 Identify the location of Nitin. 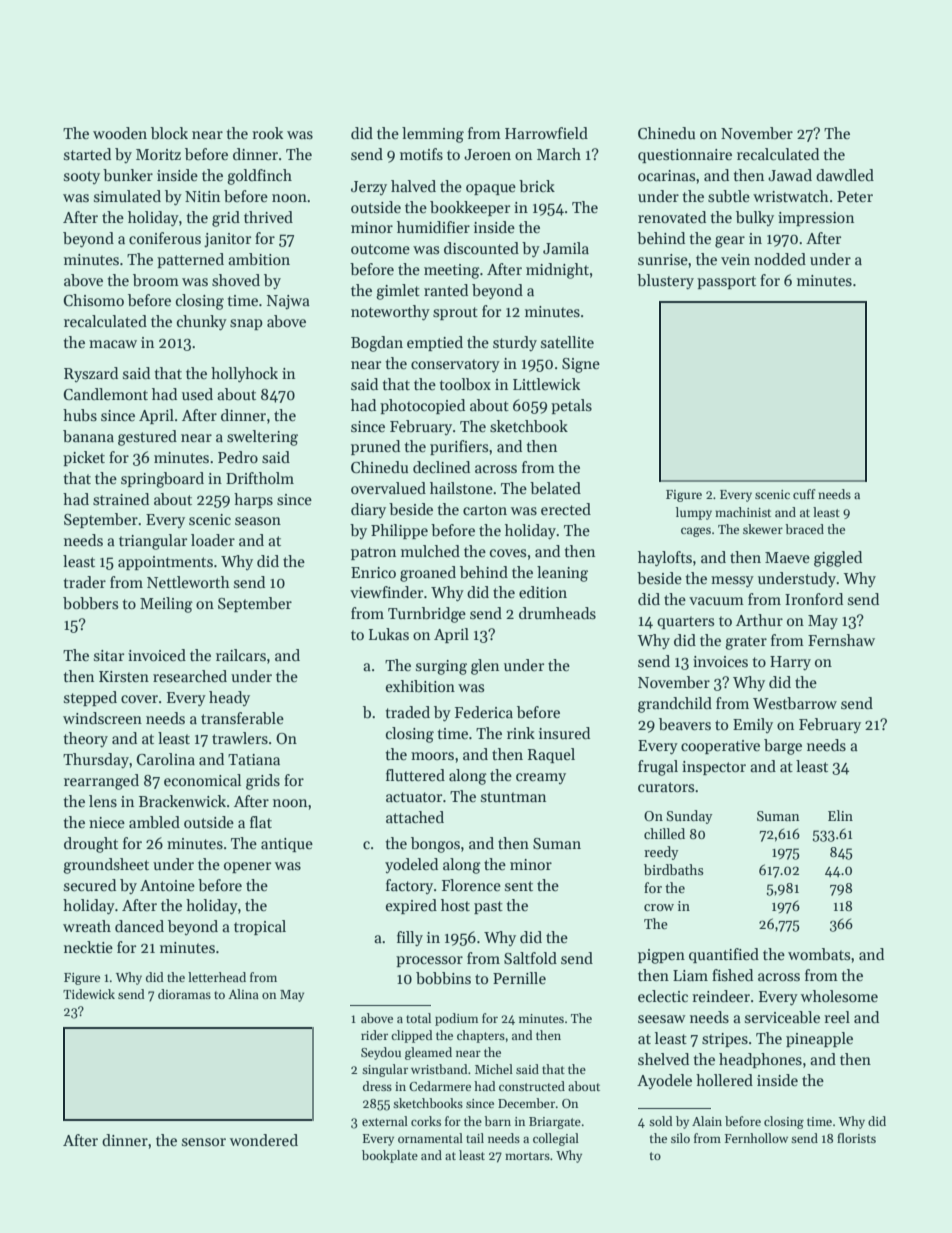
(202, 196).
